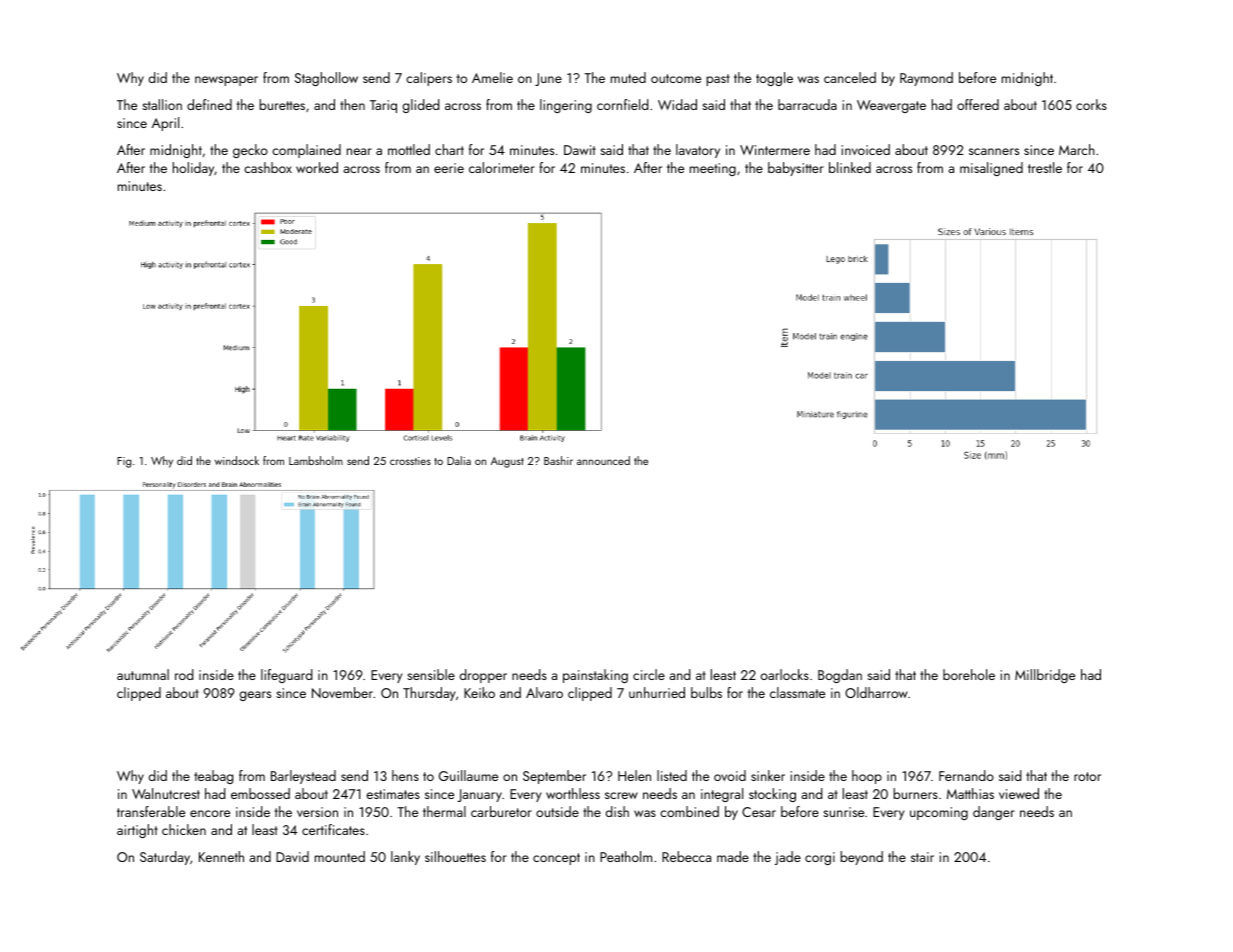 The width and height of the screenshot is (1233, 952). What do you see at coordinates (840, 676) in the screenshot?
I see `Bogdan` at bounding box center [840, 676].
